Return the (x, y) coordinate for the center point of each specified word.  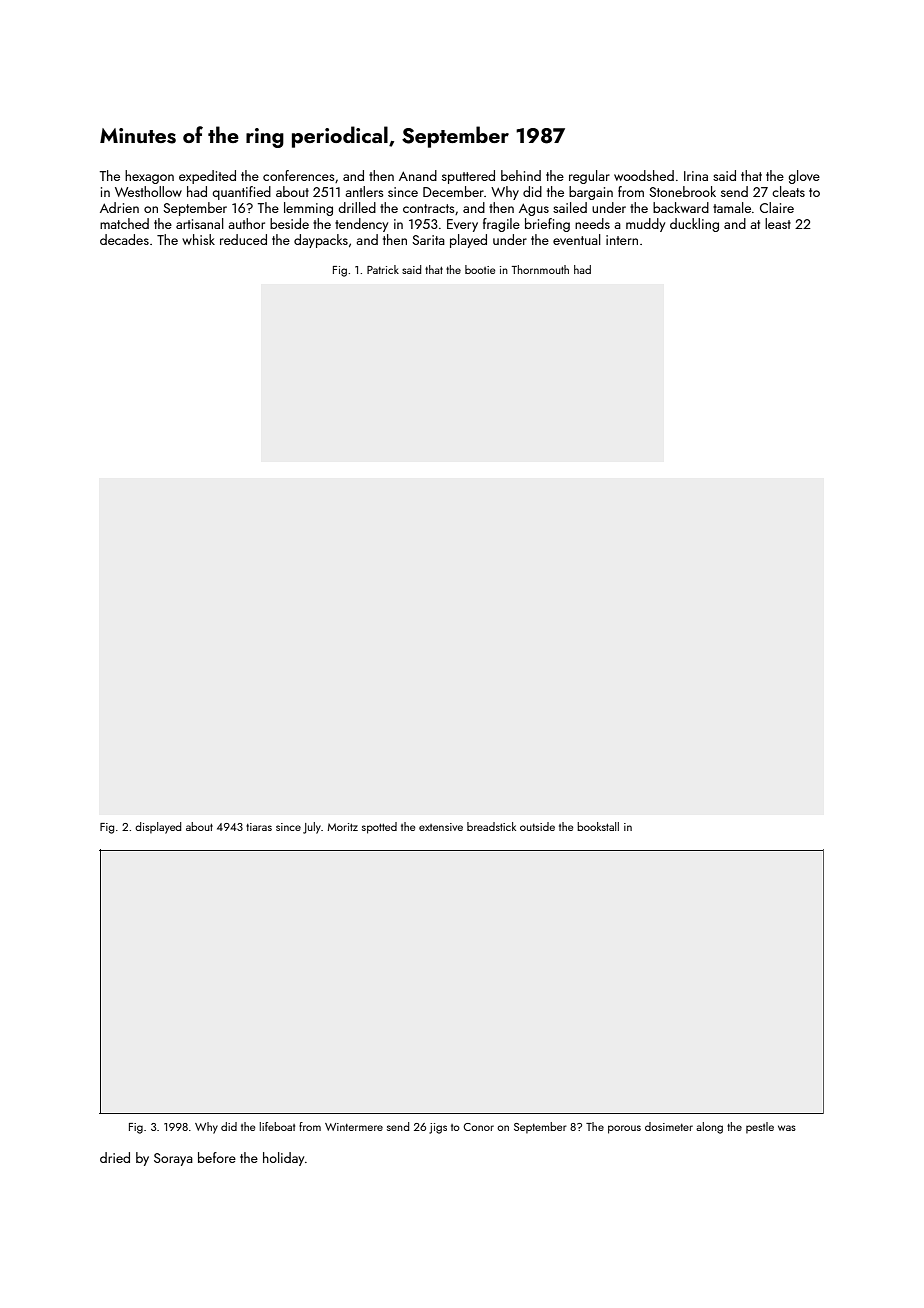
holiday (283, 1159)
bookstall (598, 826)
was (787, 1128)
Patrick (383, 269)
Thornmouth (540, 269)
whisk (198, 239)
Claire (777, 207)
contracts (428, 208)
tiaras (259, 827)
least (778, 223)
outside (537, 826)
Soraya (173, 1159)
